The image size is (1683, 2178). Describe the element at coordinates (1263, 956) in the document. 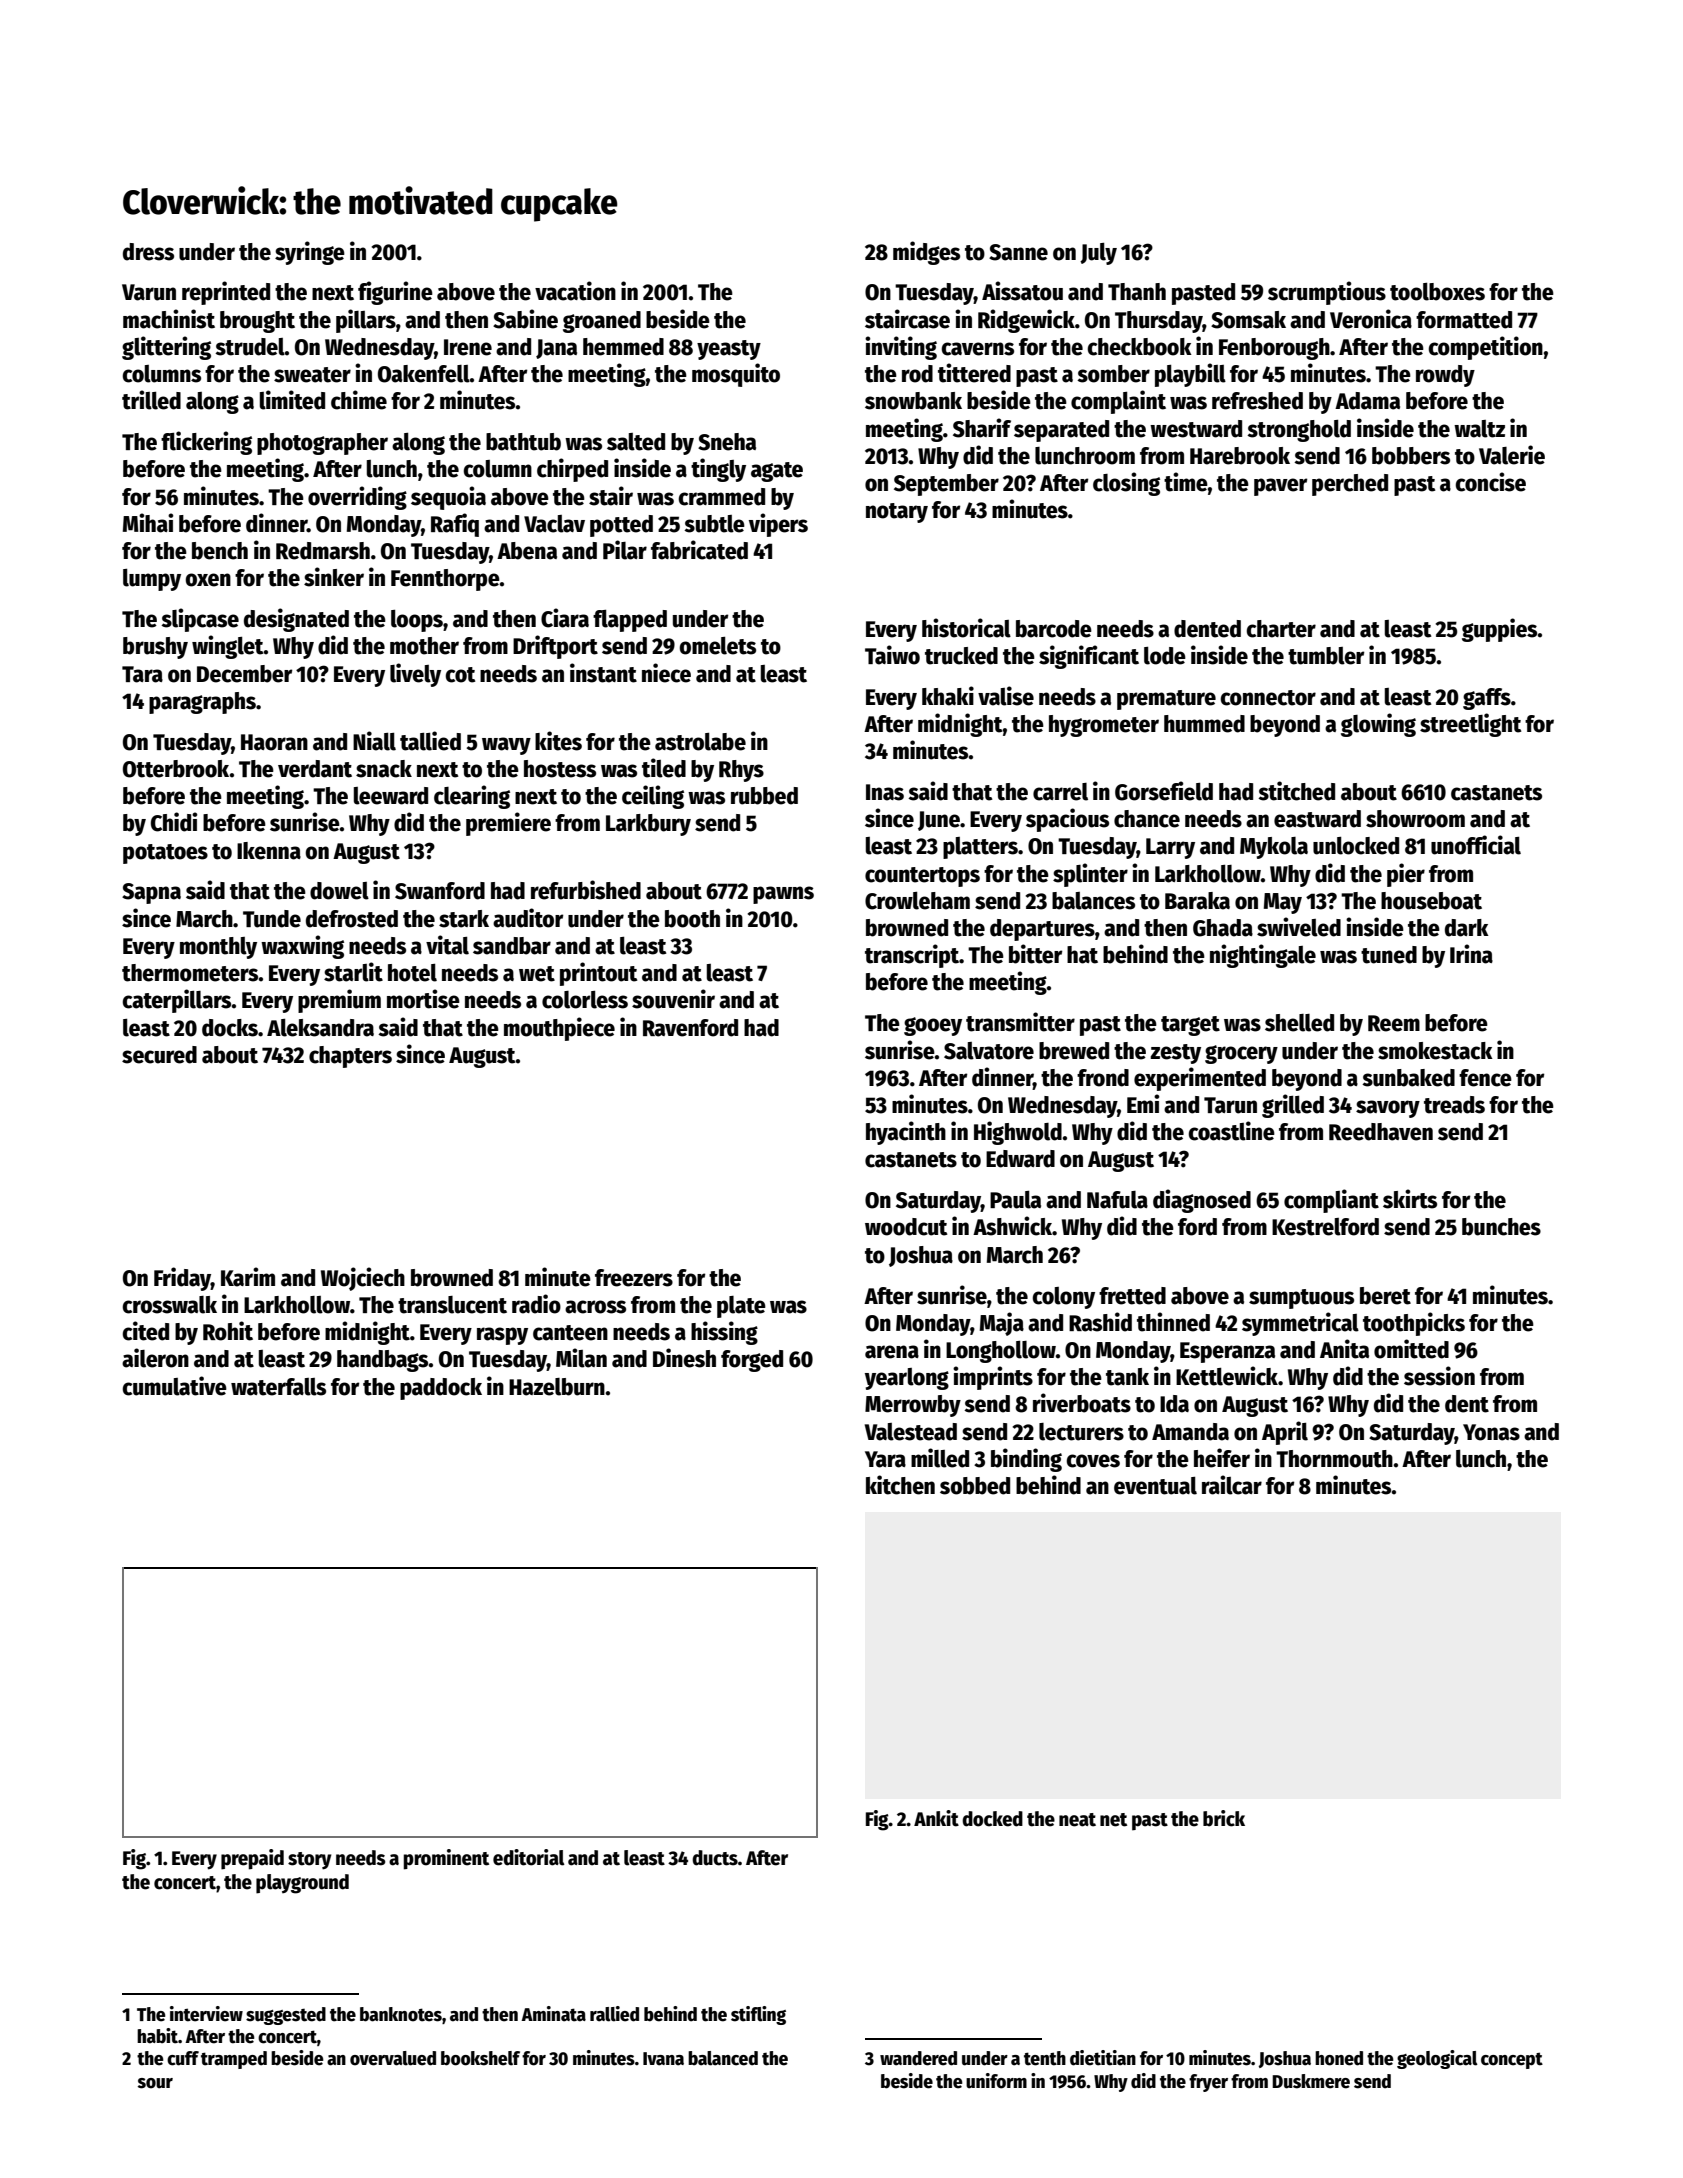

I see `nightingale` at that location.
